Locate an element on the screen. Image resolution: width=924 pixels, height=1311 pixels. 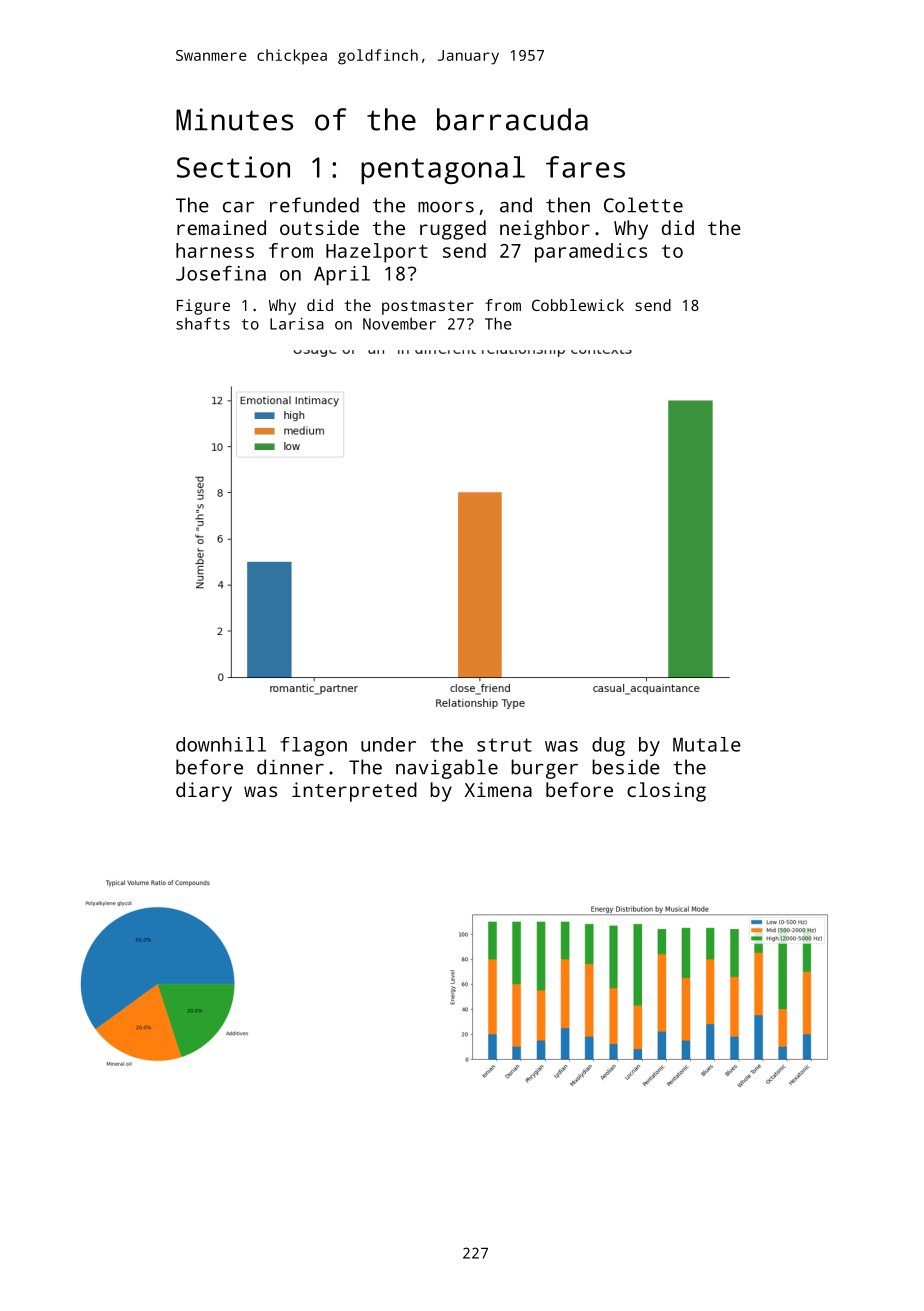
Larisa is located at coordinates (297, 324).
